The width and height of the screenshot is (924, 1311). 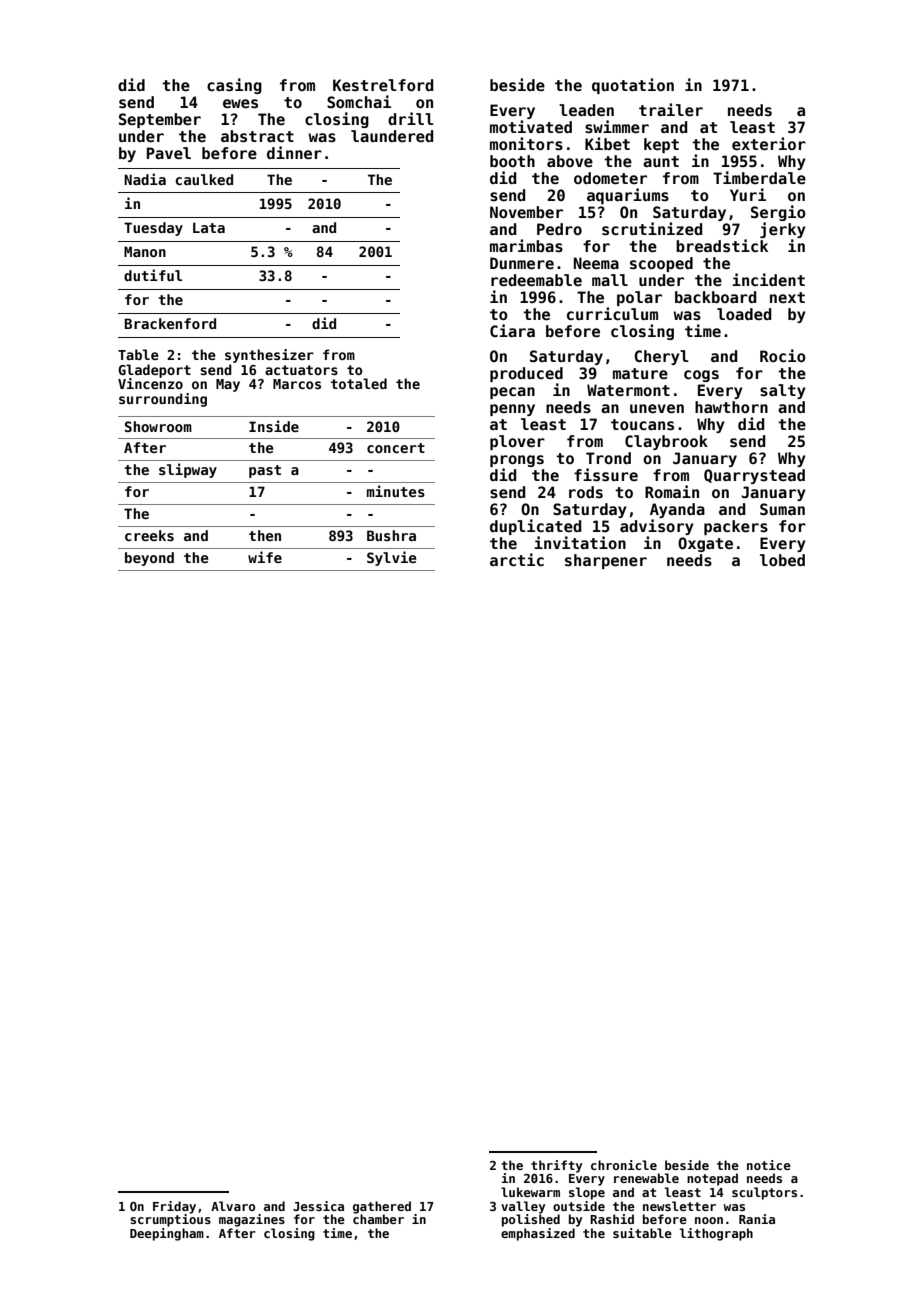 I want to click on lobed, so click(x=782, y=560).
